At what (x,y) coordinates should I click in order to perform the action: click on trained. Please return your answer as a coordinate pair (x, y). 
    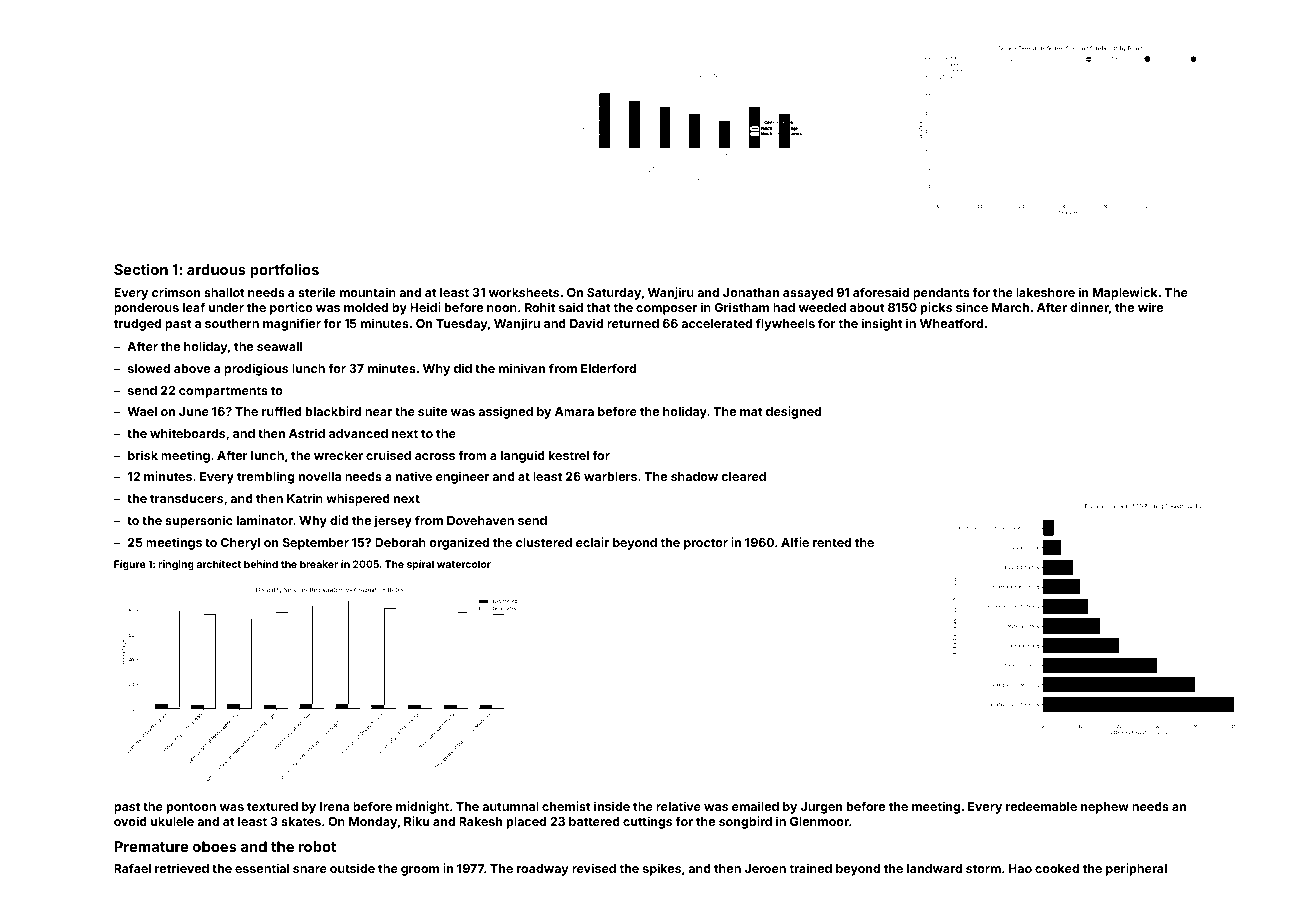
    Looking at the image, I should click on (810, 868).
